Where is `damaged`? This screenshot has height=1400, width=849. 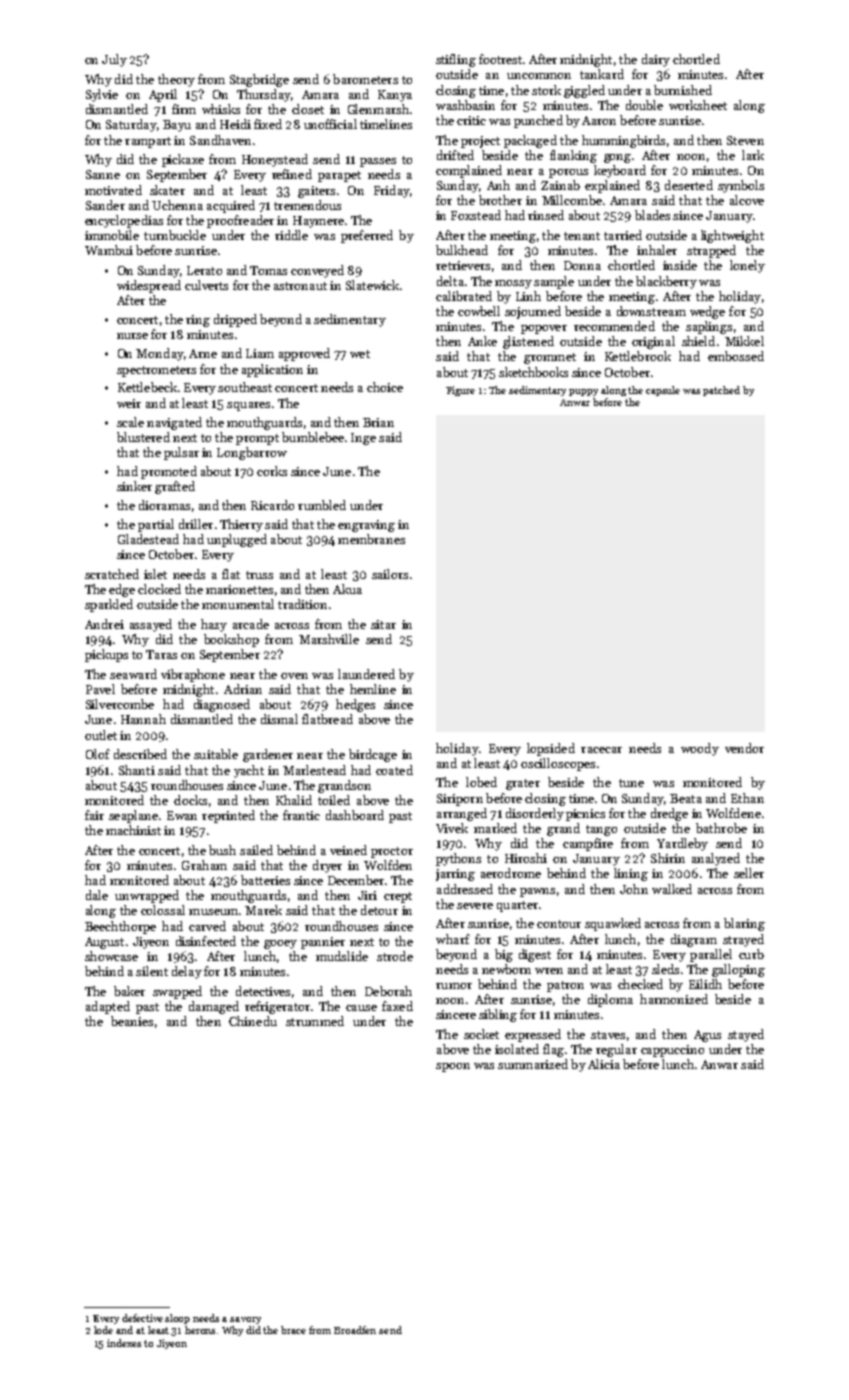
damaged is located at coordinates (214, 1007).
